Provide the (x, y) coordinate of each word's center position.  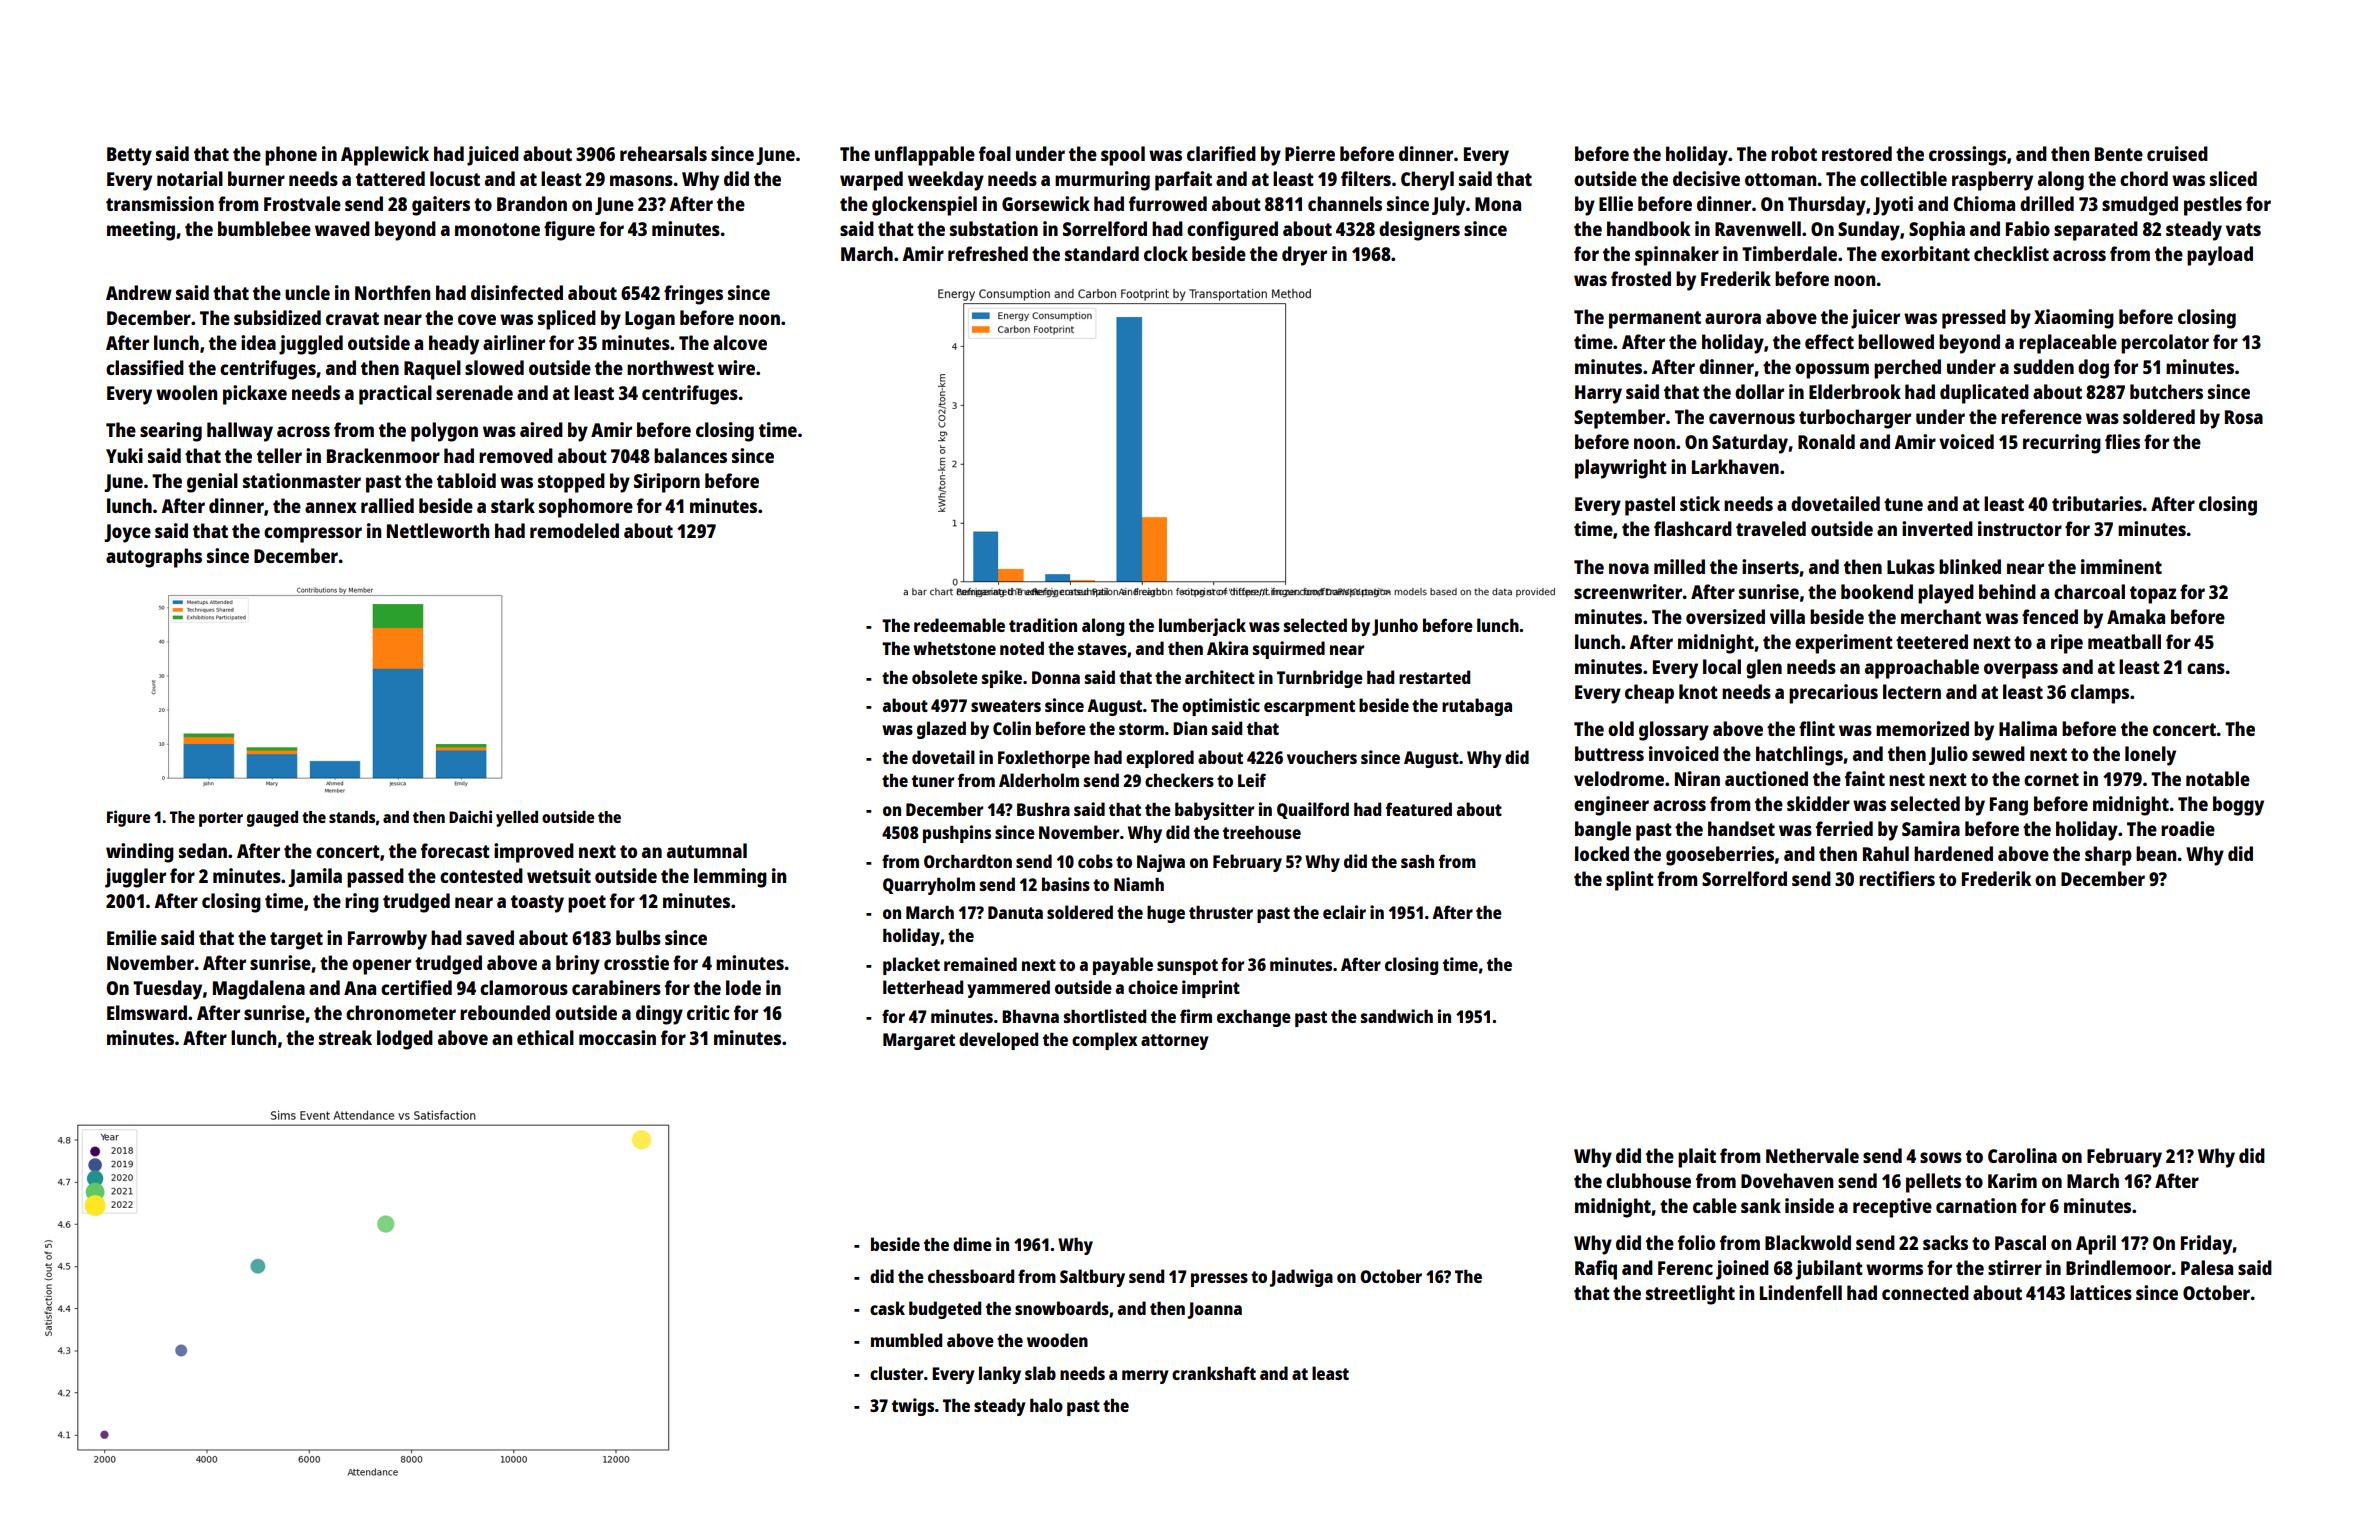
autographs (154, 558)
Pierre (1310, 153)
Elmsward (147, 1012)
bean (2156, 853)
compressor (313, 535)
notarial (190, 178)
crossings (1967, 156)
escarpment (1309, 708)
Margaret (919, 1041)
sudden (2044, 366)
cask (887, 1308)
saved (490, 937)
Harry (1598, 394)
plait (1697, 1158)
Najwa (1161, 863)
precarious (1833, 694)
